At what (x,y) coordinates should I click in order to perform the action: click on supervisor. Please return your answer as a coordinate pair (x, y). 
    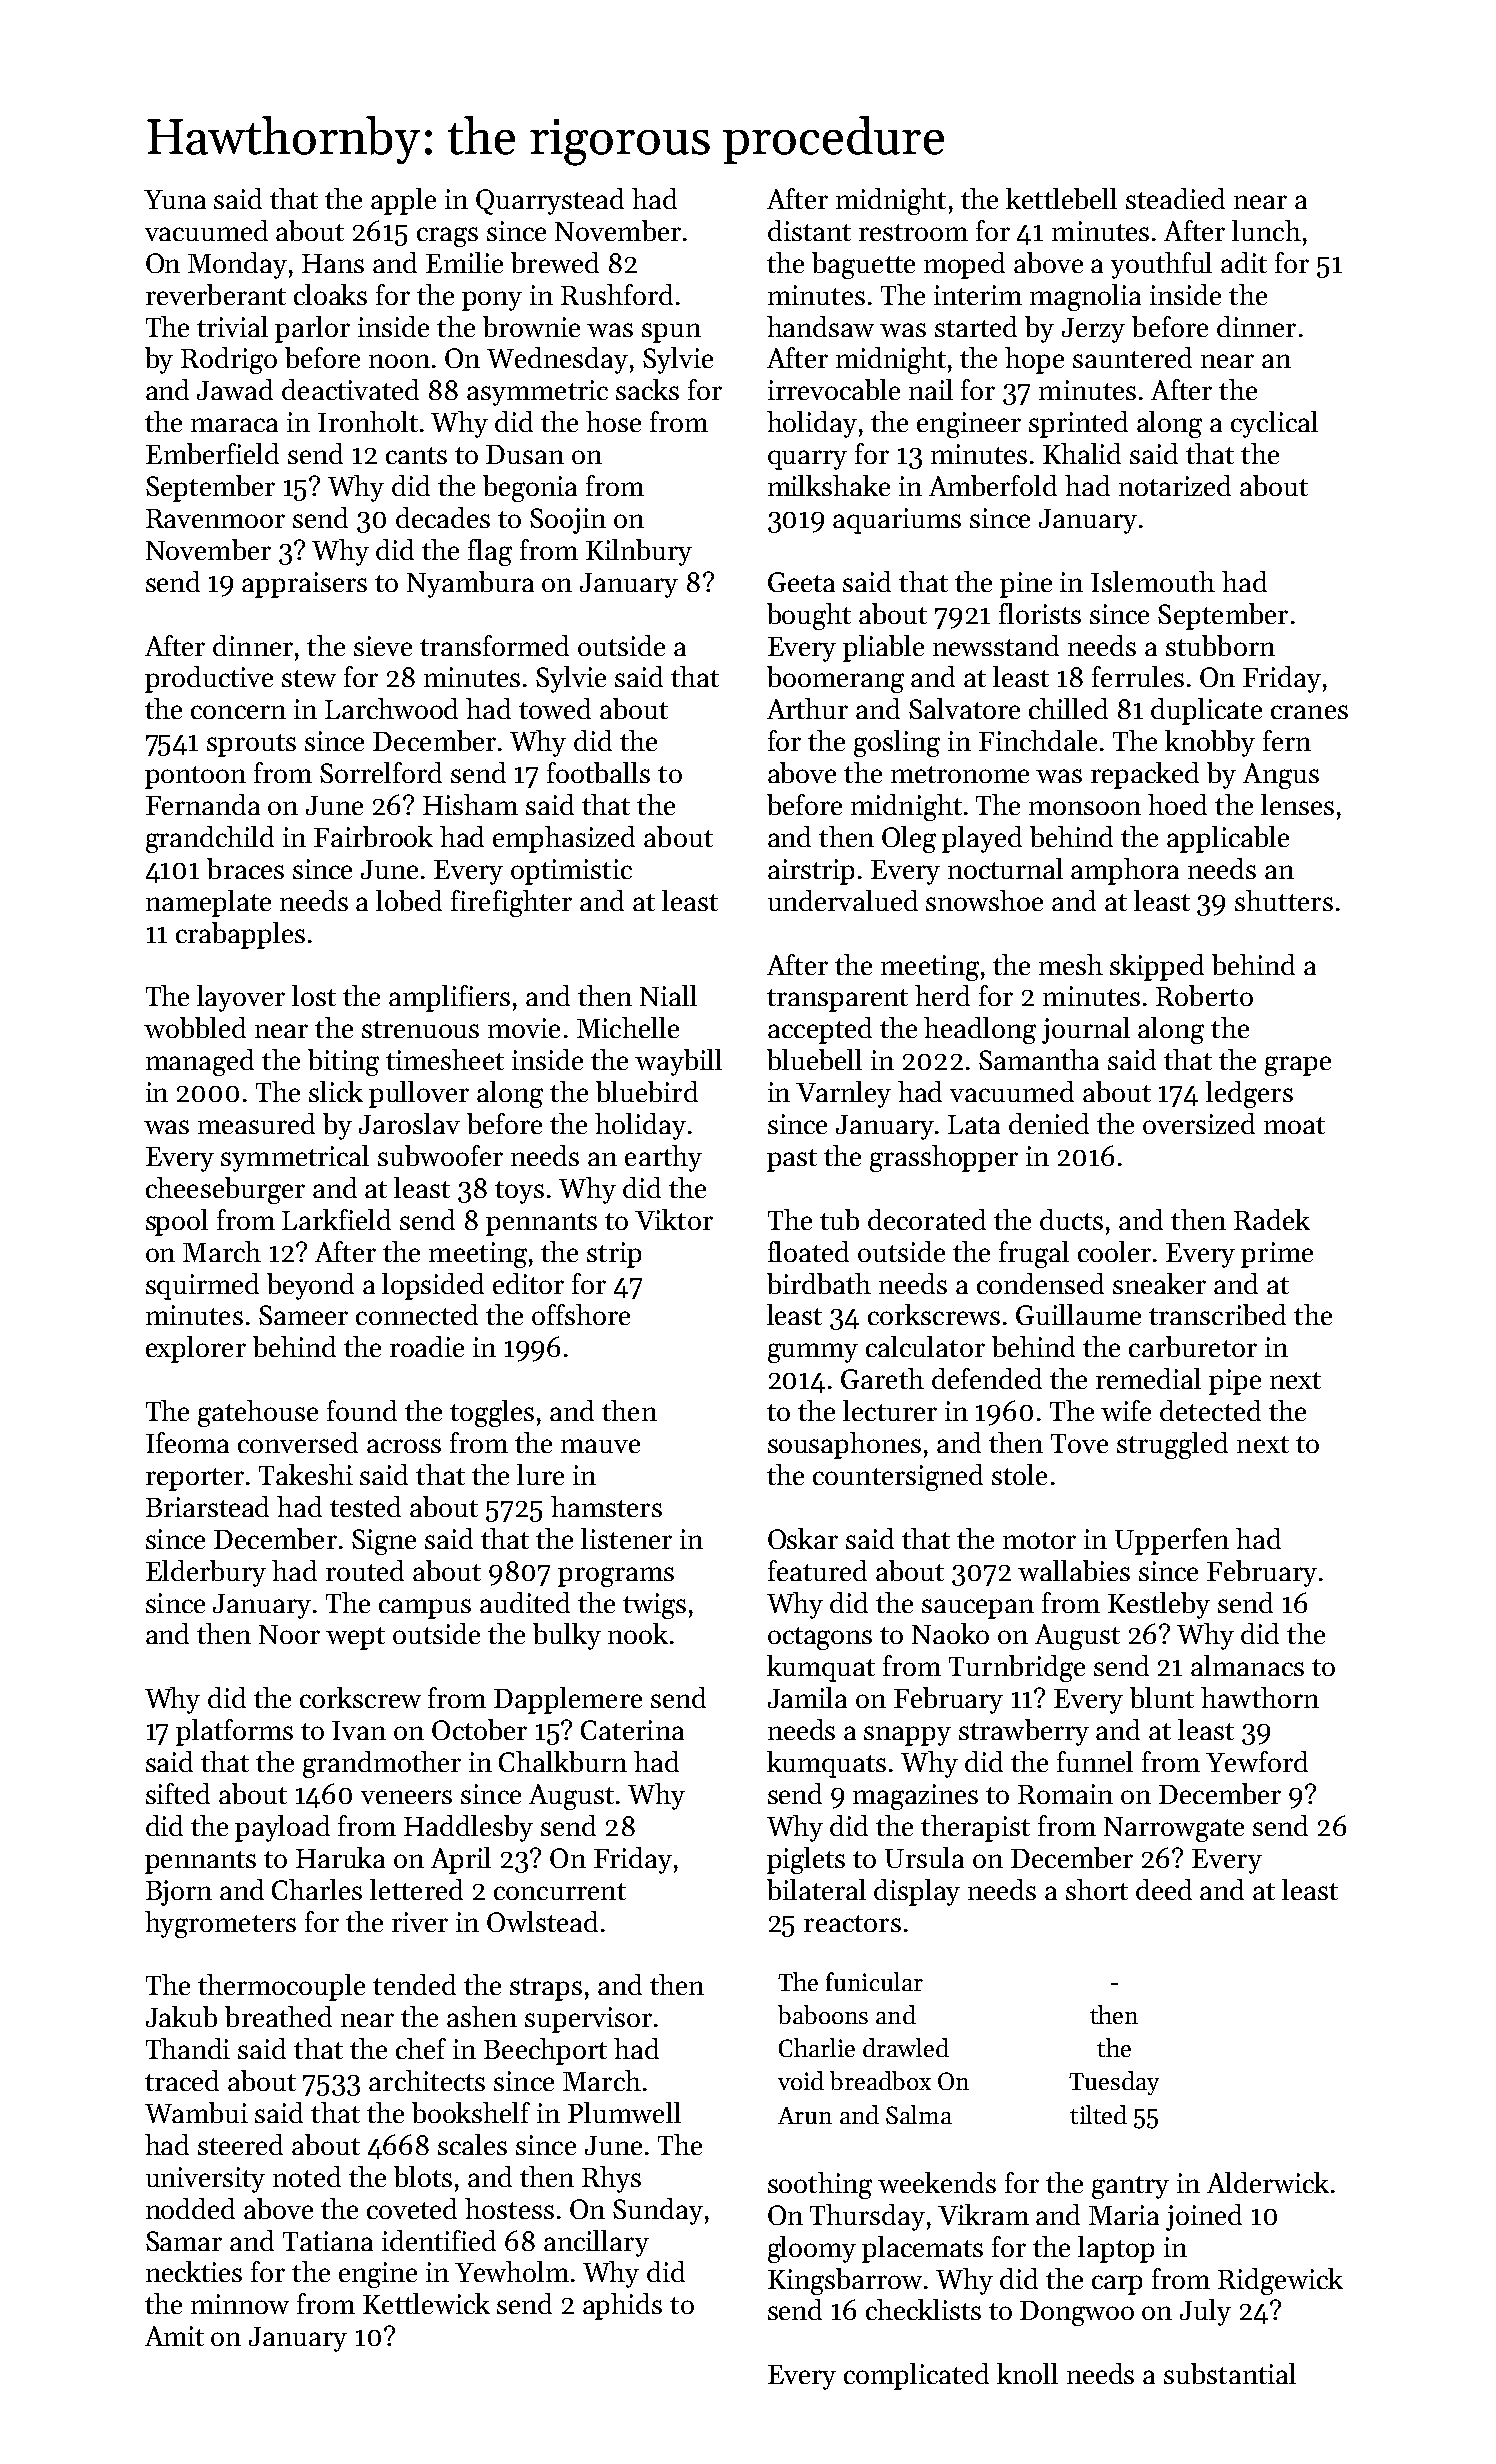
    Looking at the image, I should click on (588, 2020).
